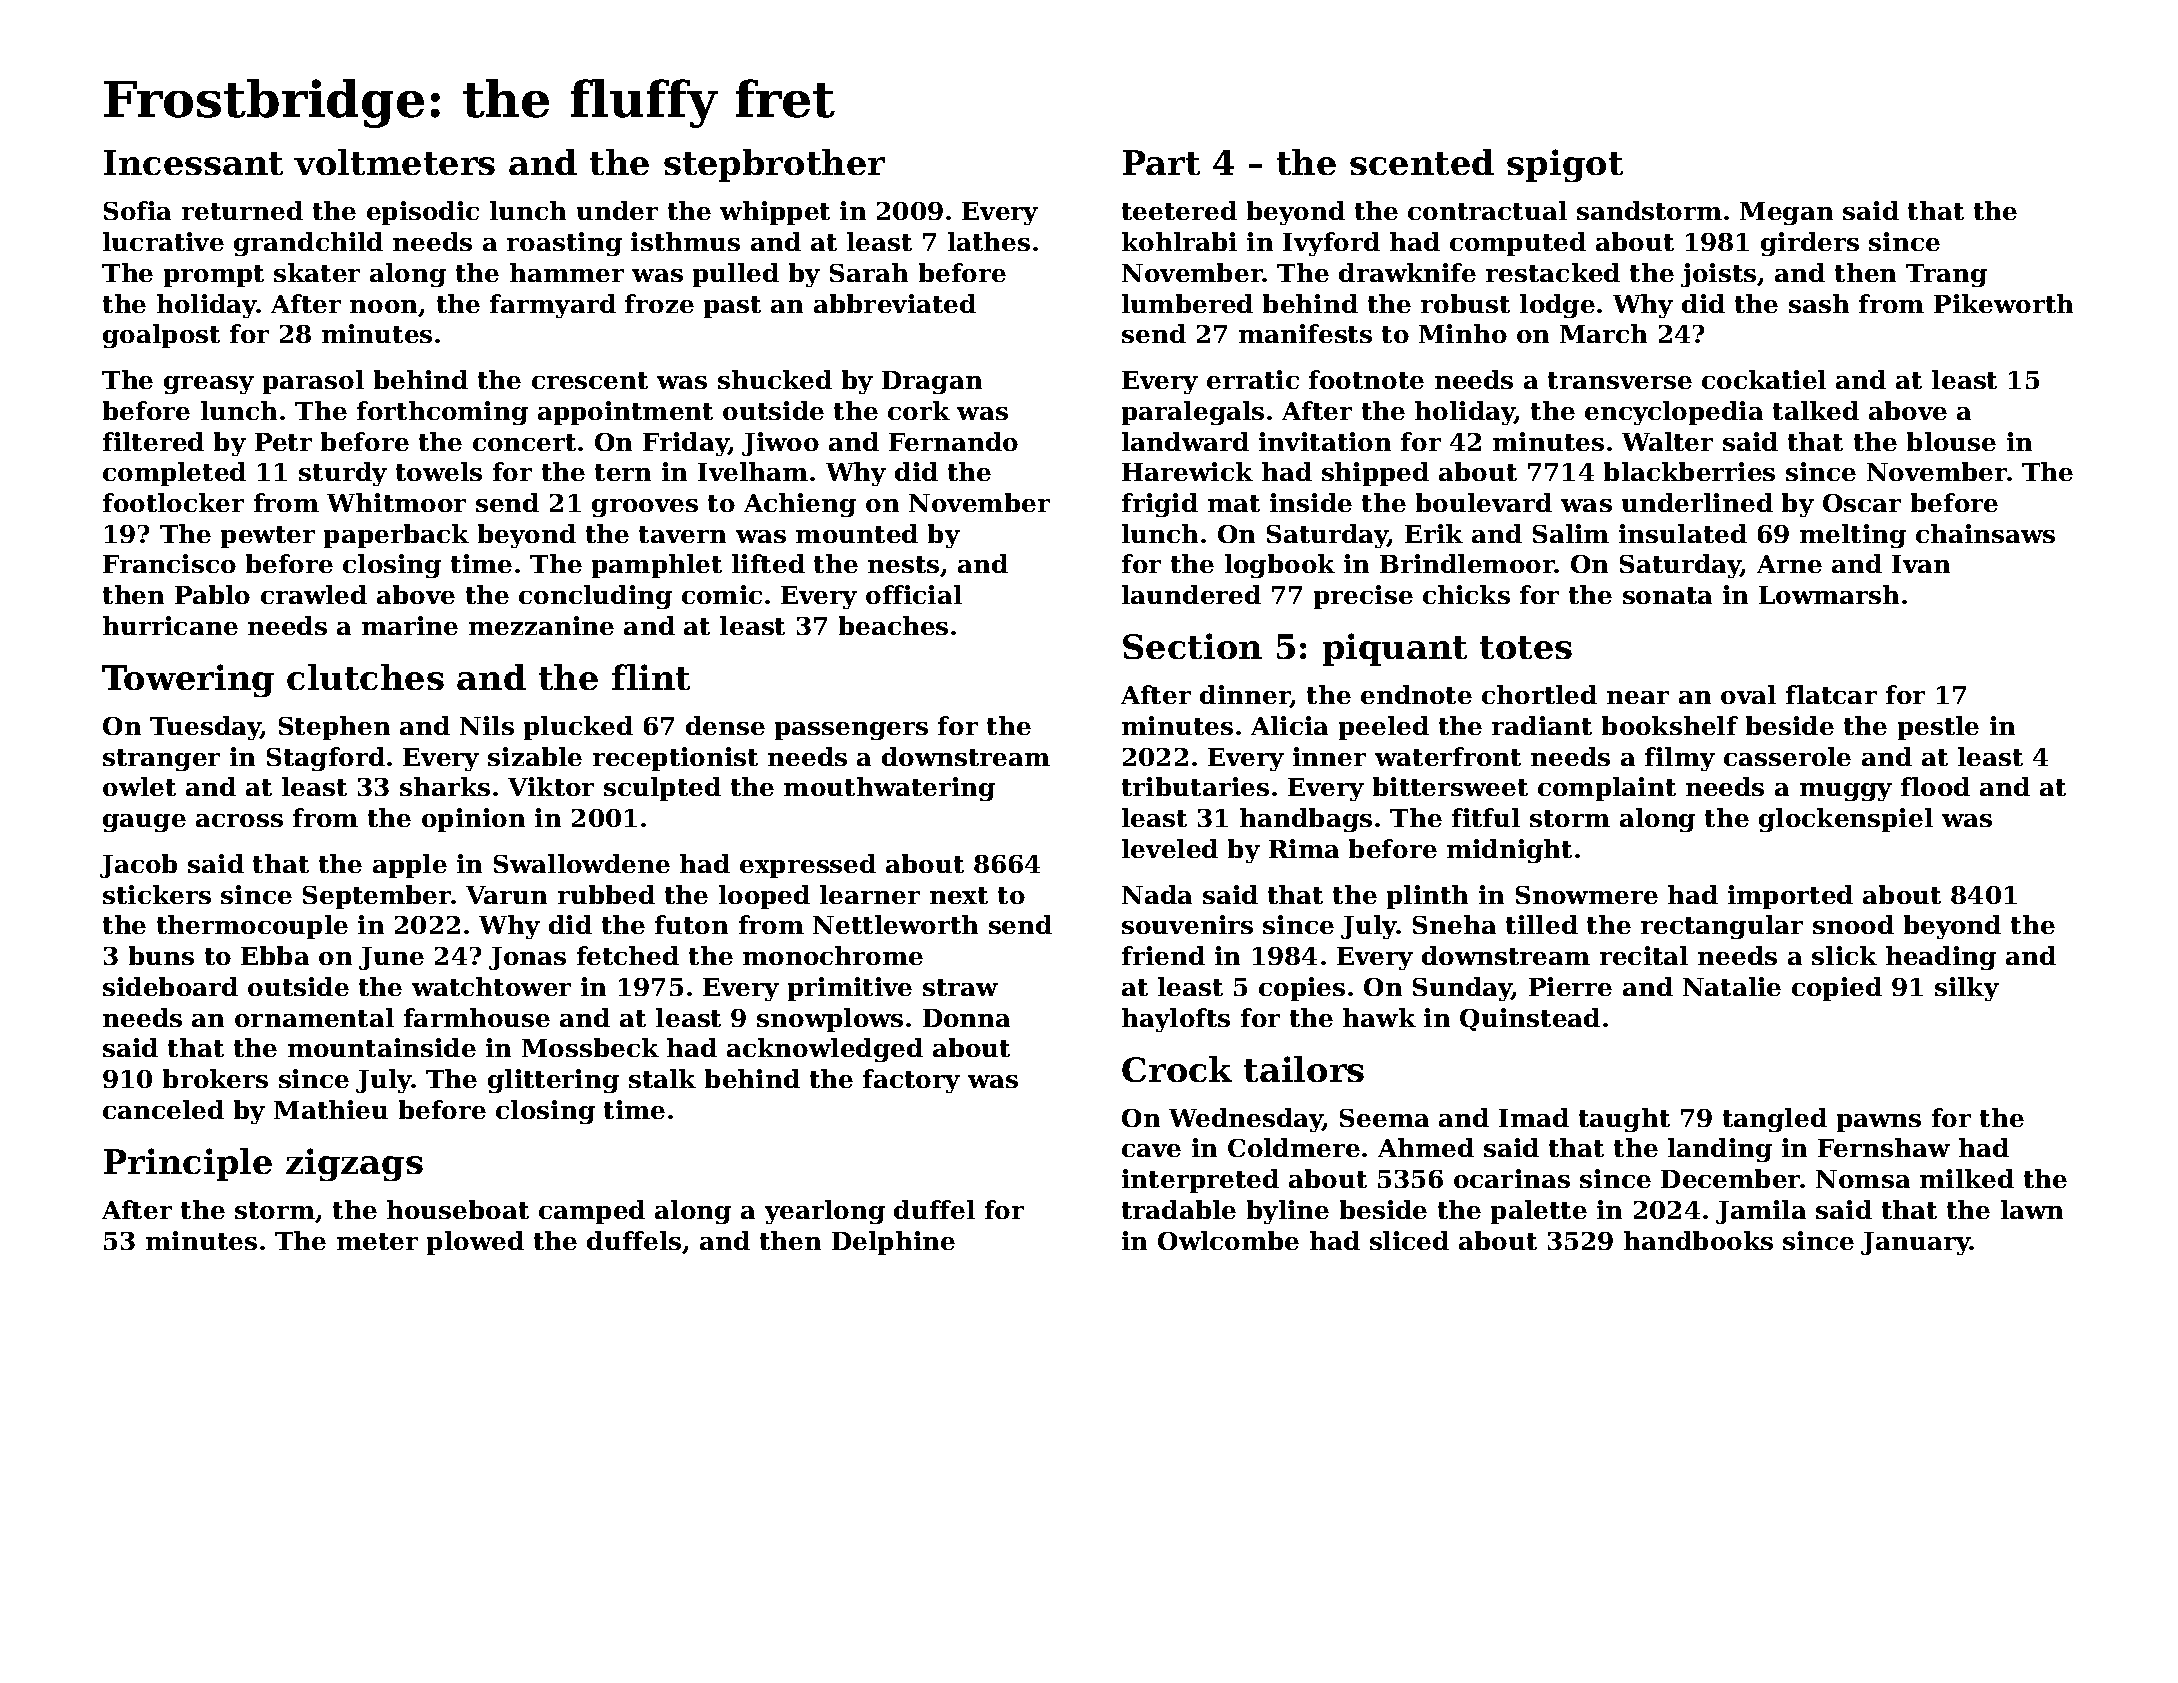  I want to click on Megan, so click(1786, 213).
